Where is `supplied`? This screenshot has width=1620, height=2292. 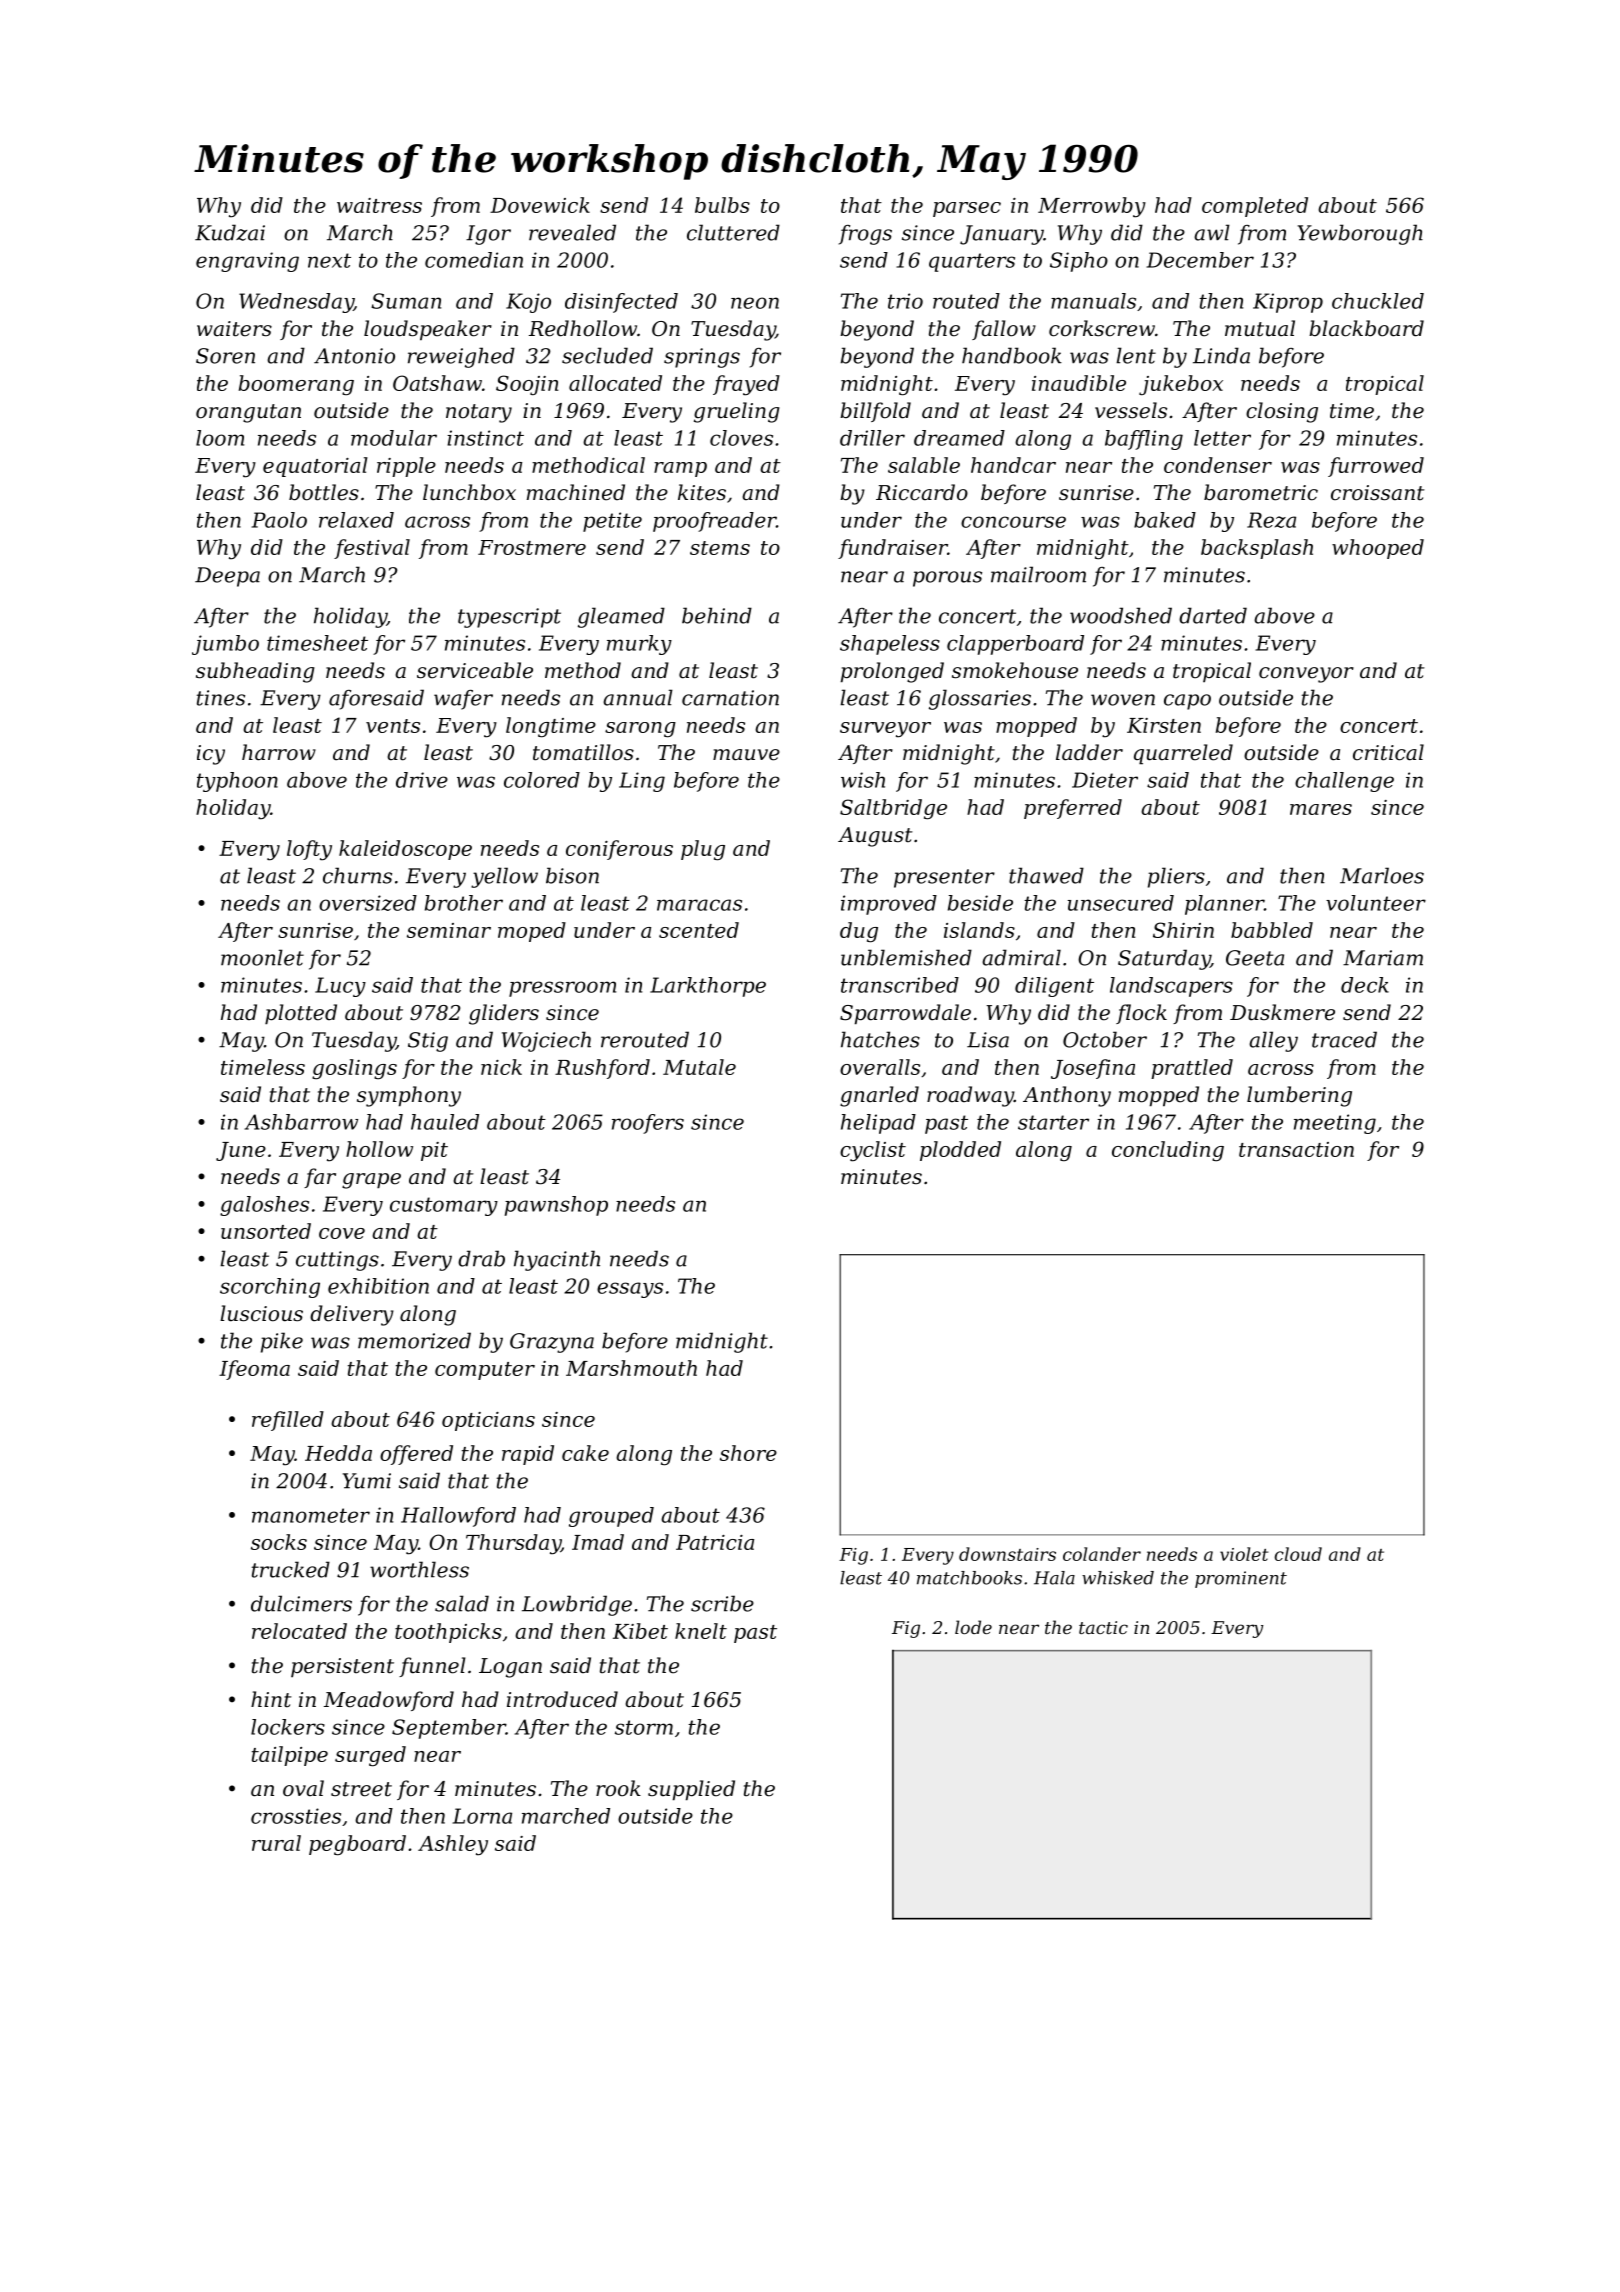
supplied is located at coordinates (691, 1790).
